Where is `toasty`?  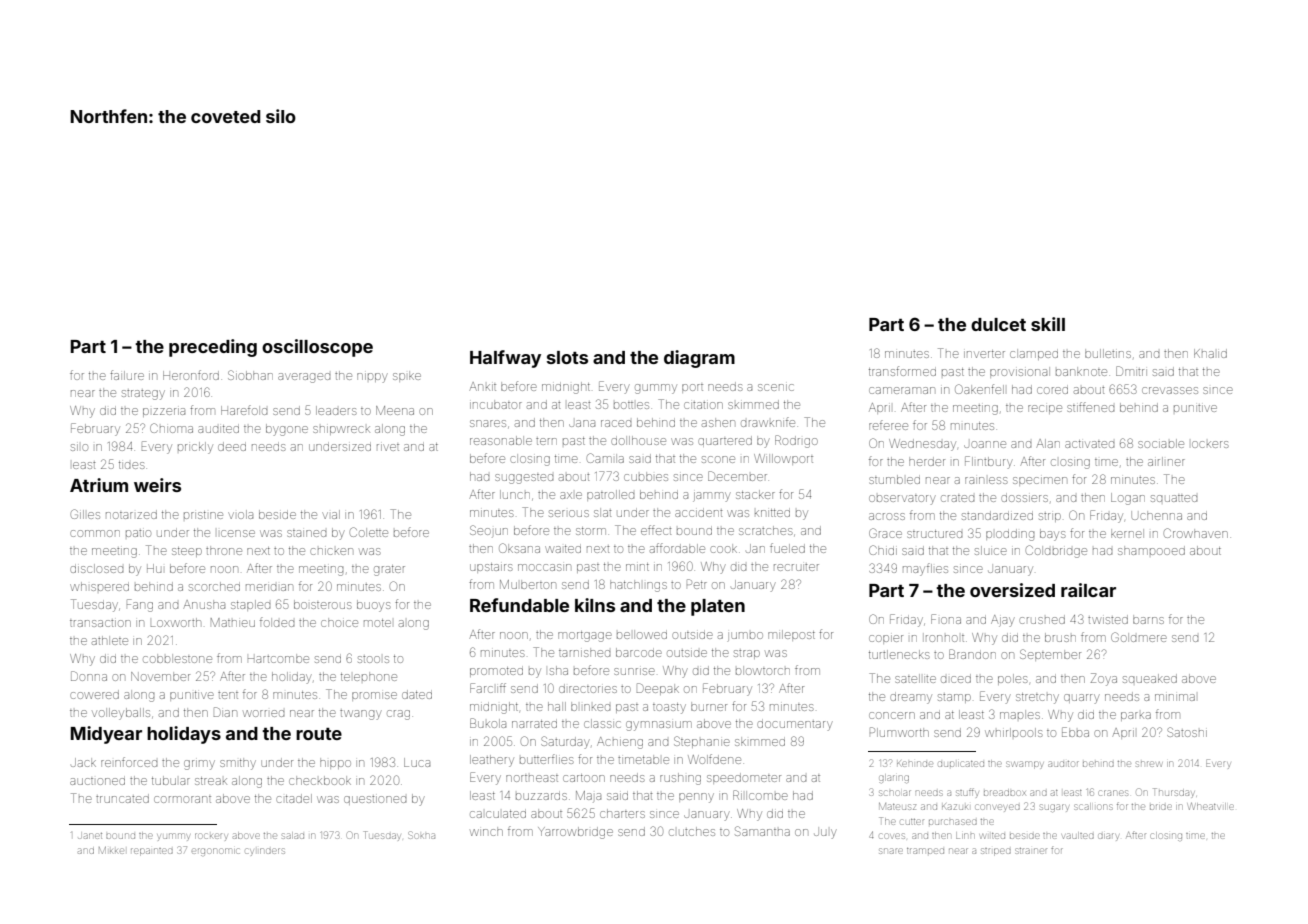 toasty is located at coordinates (669, 708).
